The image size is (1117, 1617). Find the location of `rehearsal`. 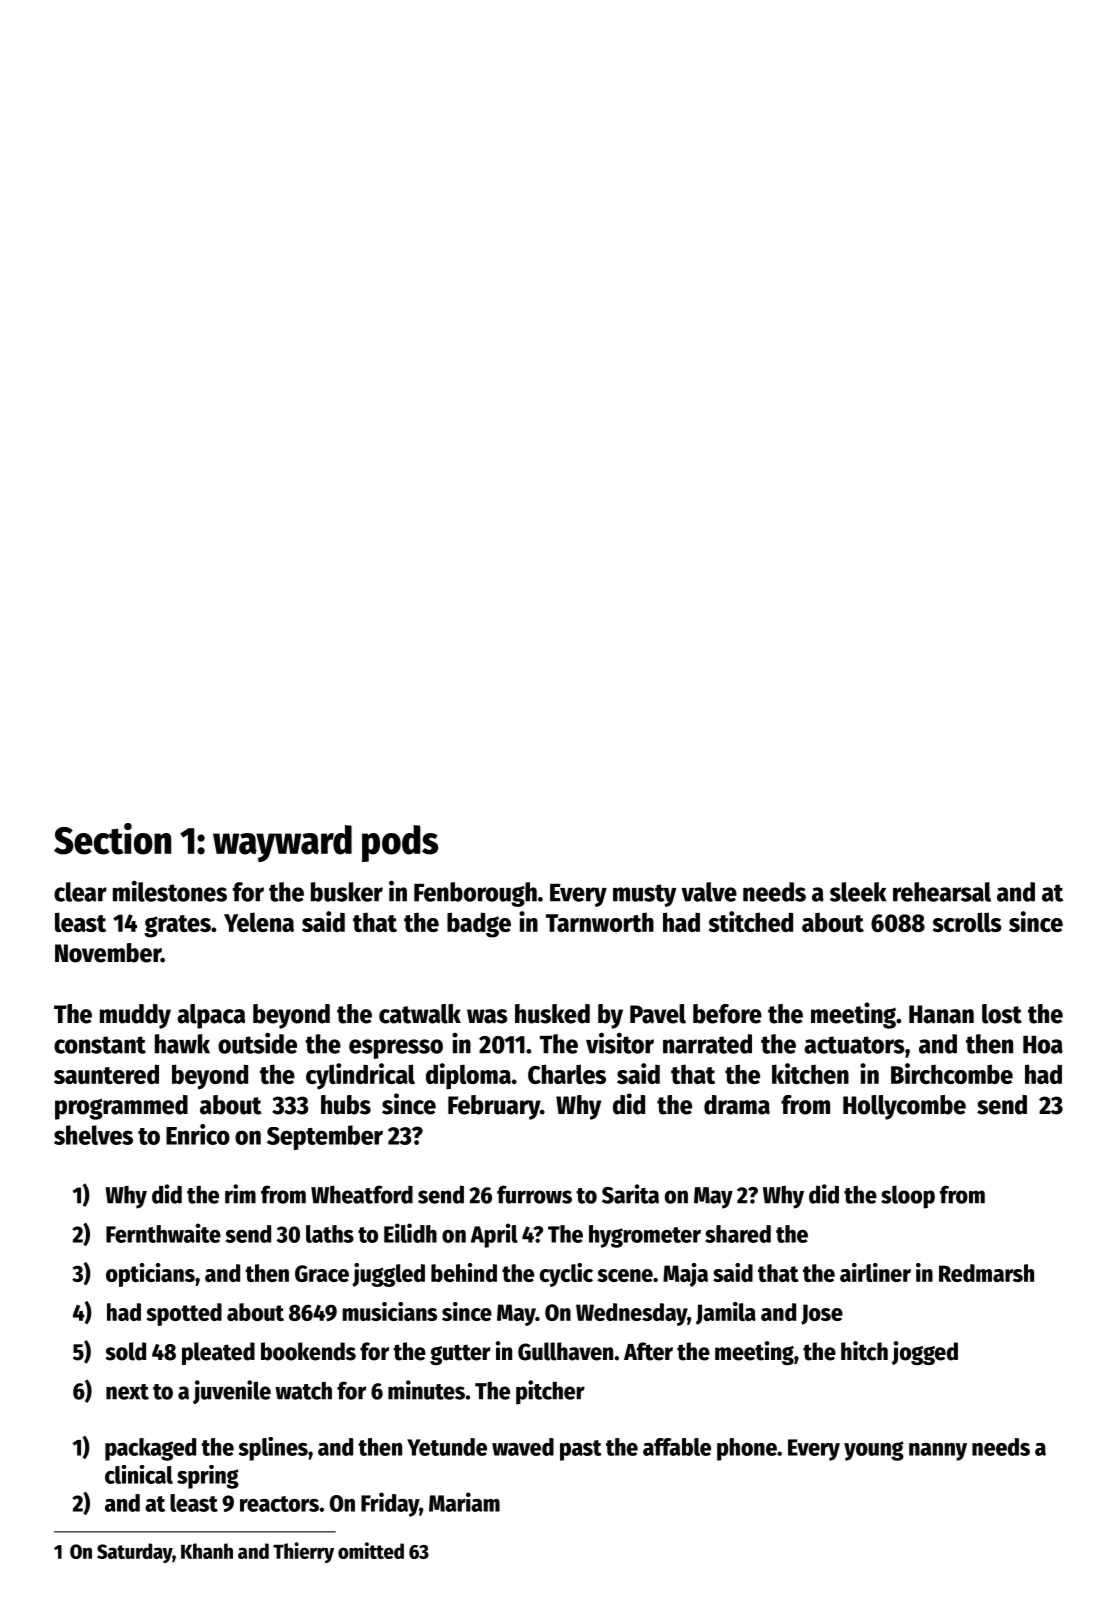

rehearsal is located at coordinates (942, 892).
